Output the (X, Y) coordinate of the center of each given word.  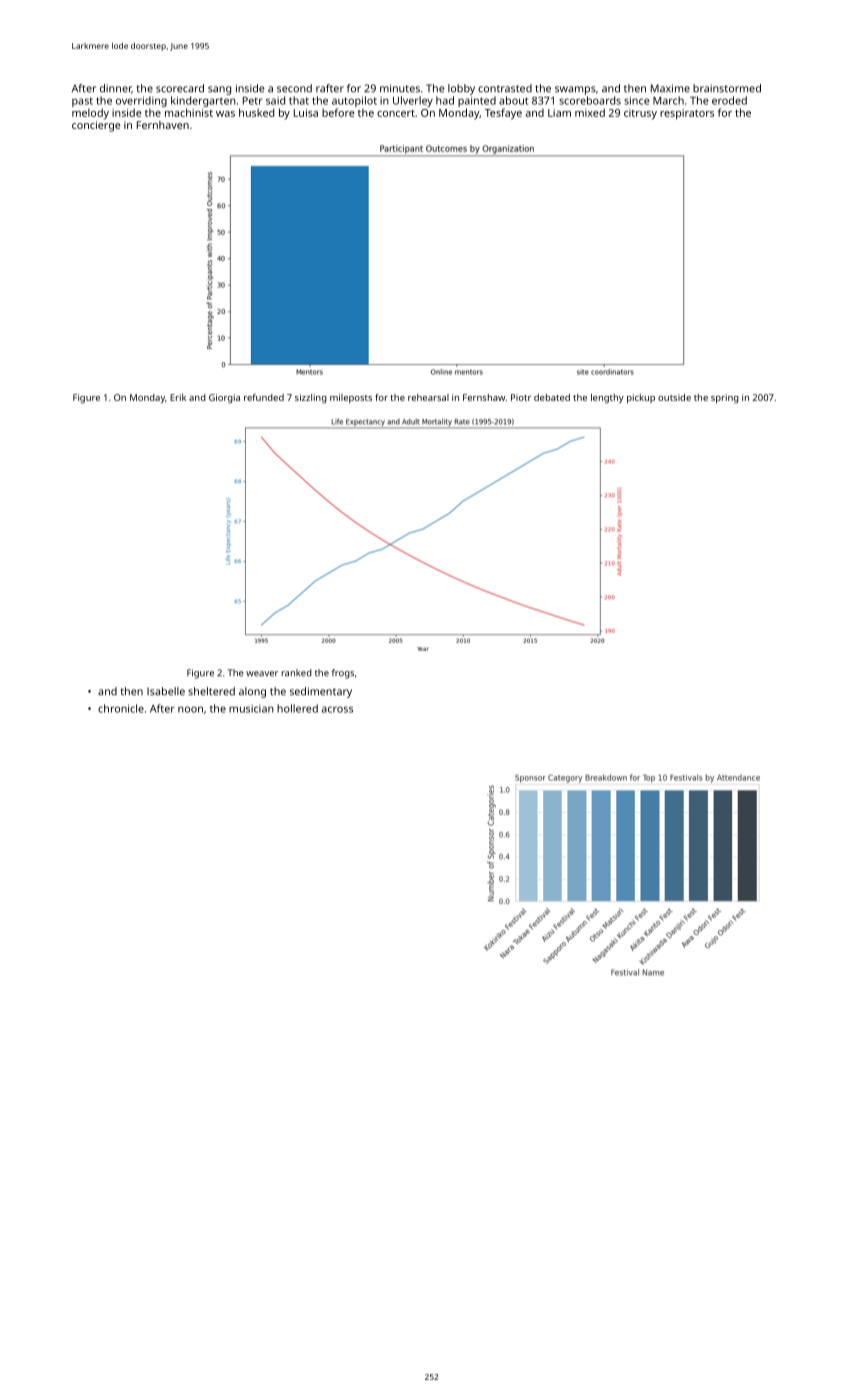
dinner (116, 89)
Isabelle (166, 691)
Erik (178, 397)
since (636, 100)
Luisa (306, 113)
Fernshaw (484, 397)
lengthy (607, 398)
